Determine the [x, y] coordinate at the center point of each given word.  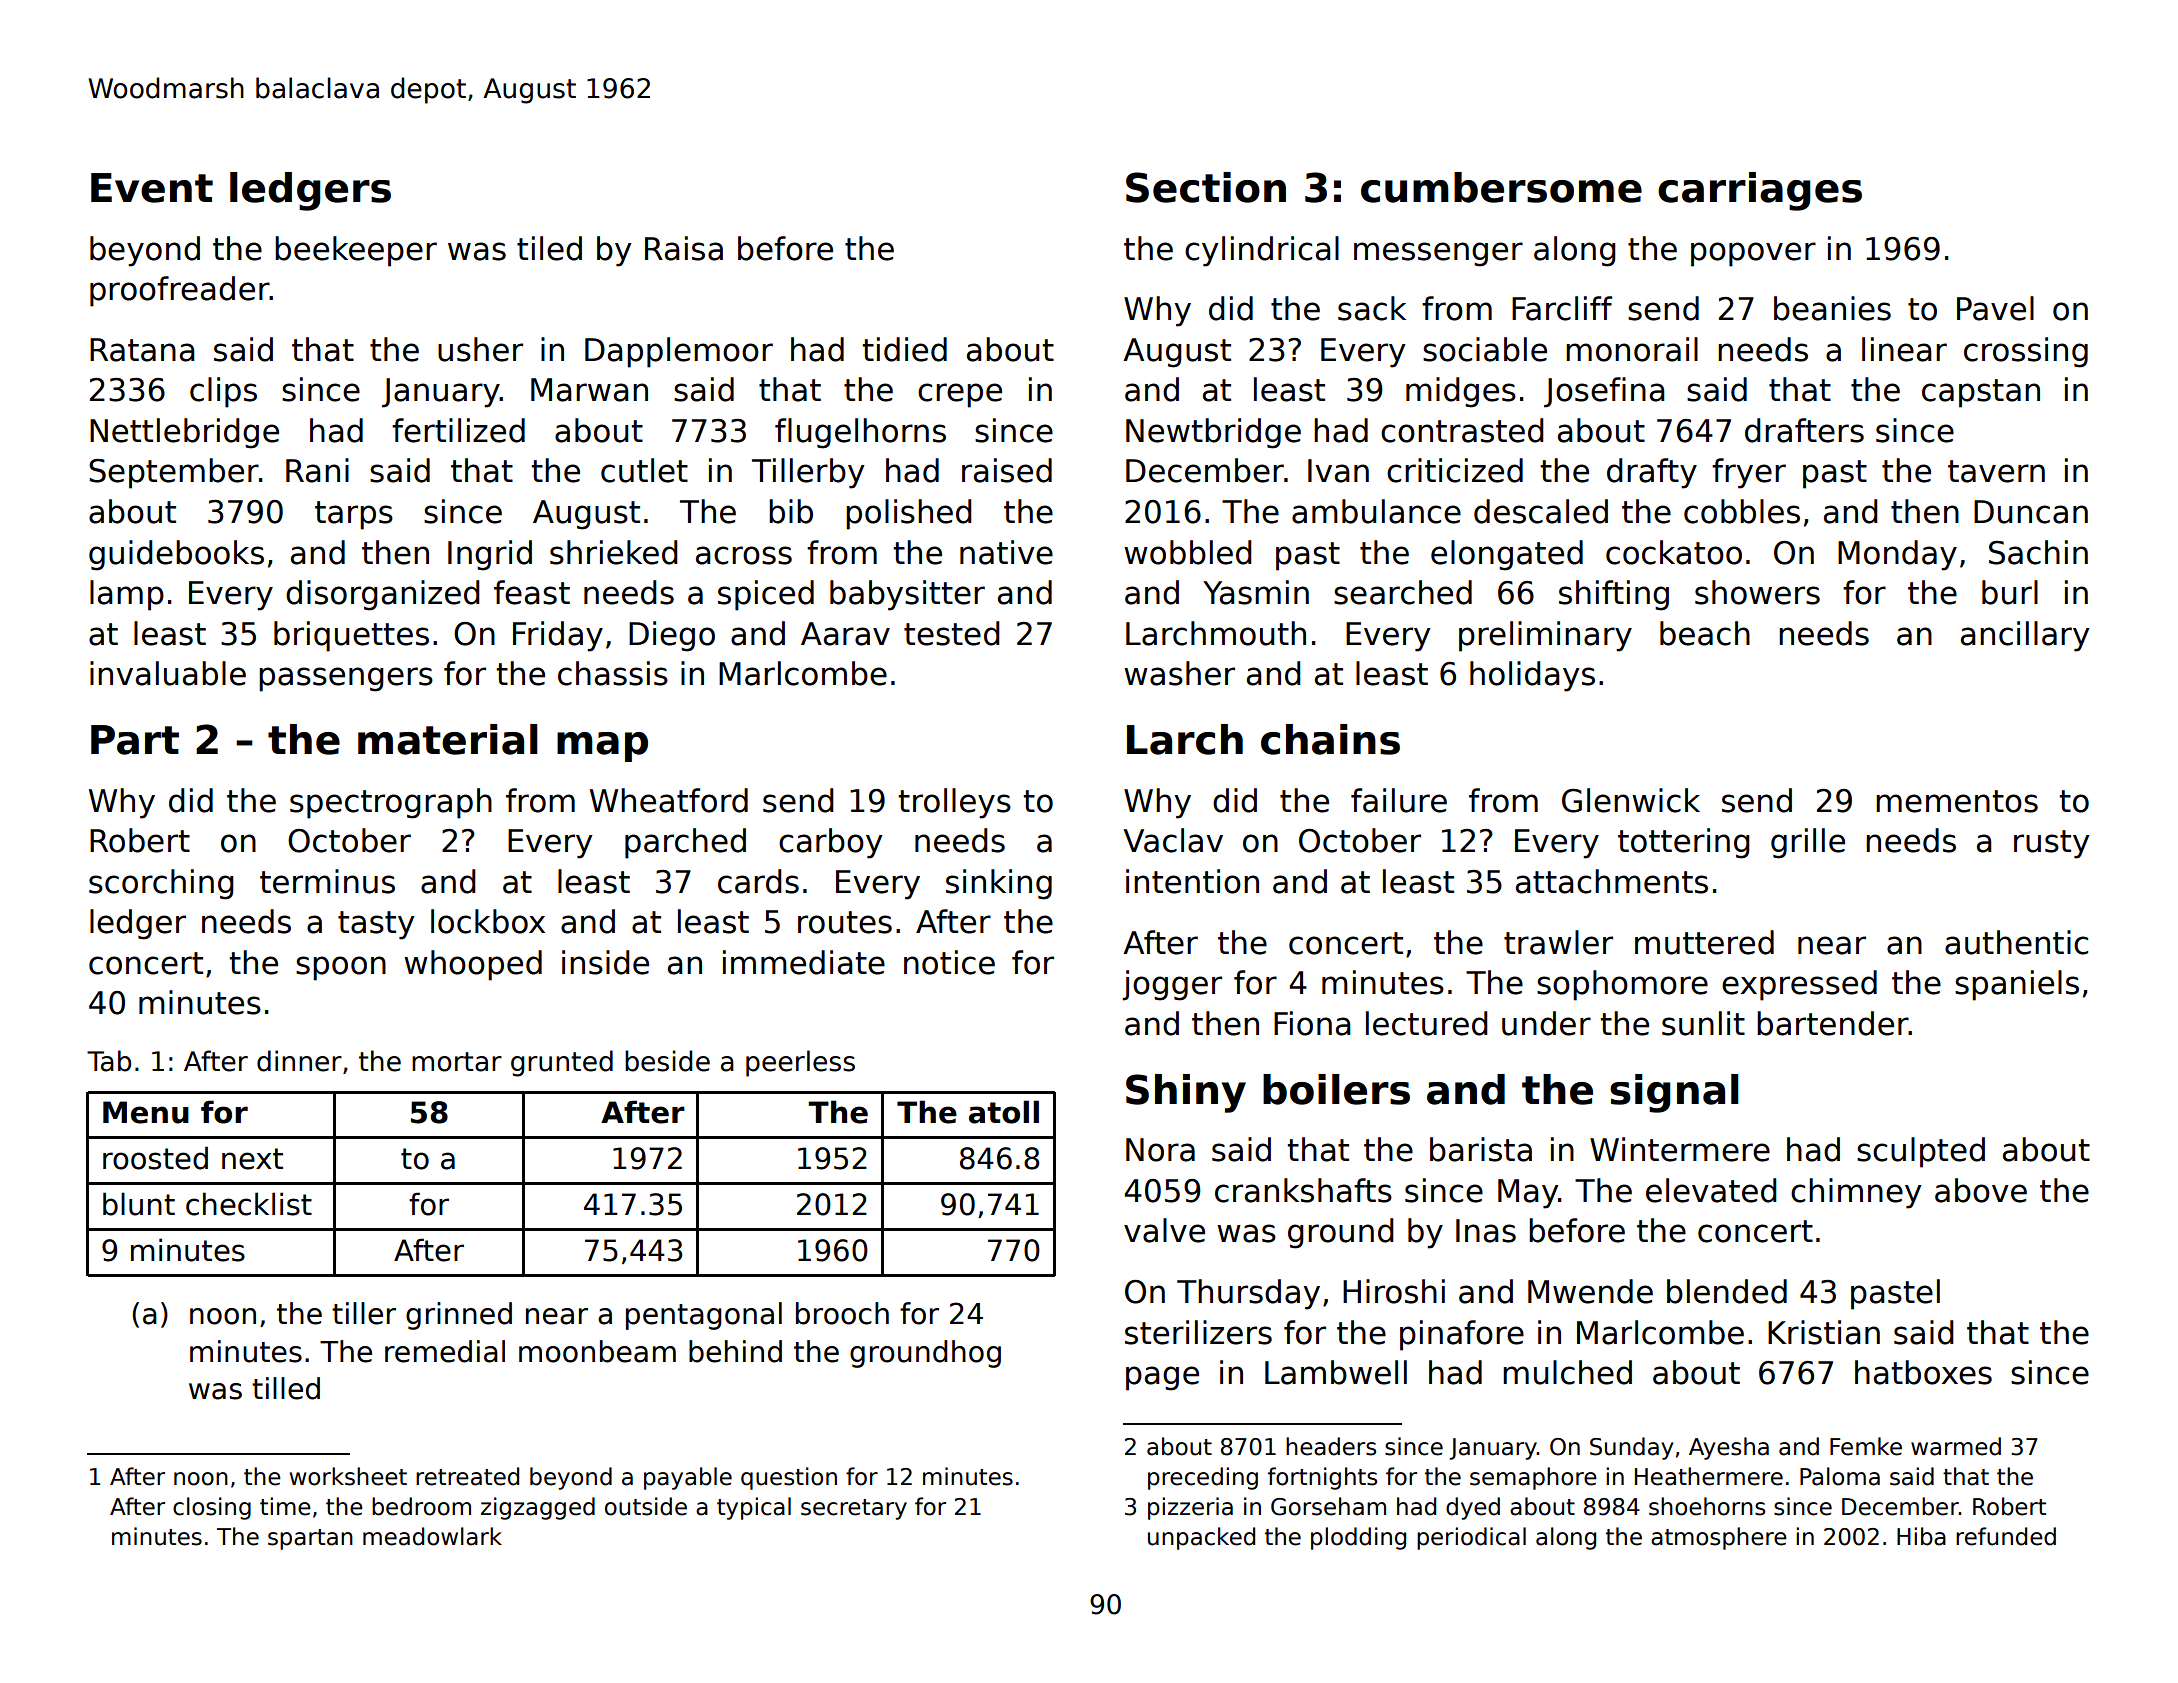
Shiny [1186, 1093]
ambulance [1376, 511]
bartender [1833, 1023]
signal [1674, 1093]
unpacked [1201, 1538]
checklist [249, 1204]
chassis [613, 673]
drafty [1652, 473]
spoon [341, 968]
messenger [1438, 254]
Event [152, 188]
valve [1164, 1230]
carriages [1760, 191]
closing [212, 1508]
